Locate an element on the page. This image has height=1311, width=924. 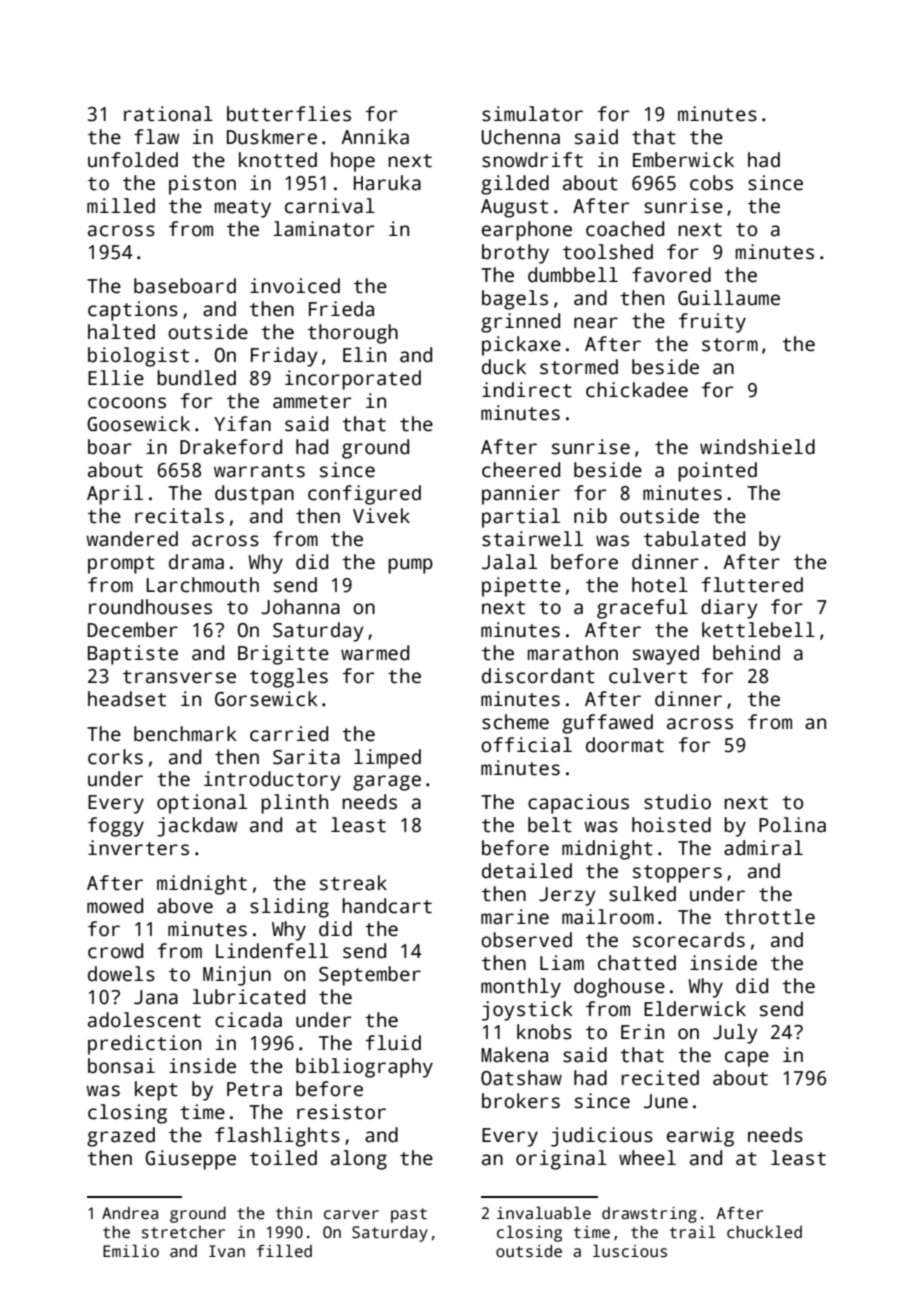
Giuseppe is located at coordinates (190, 1160).
